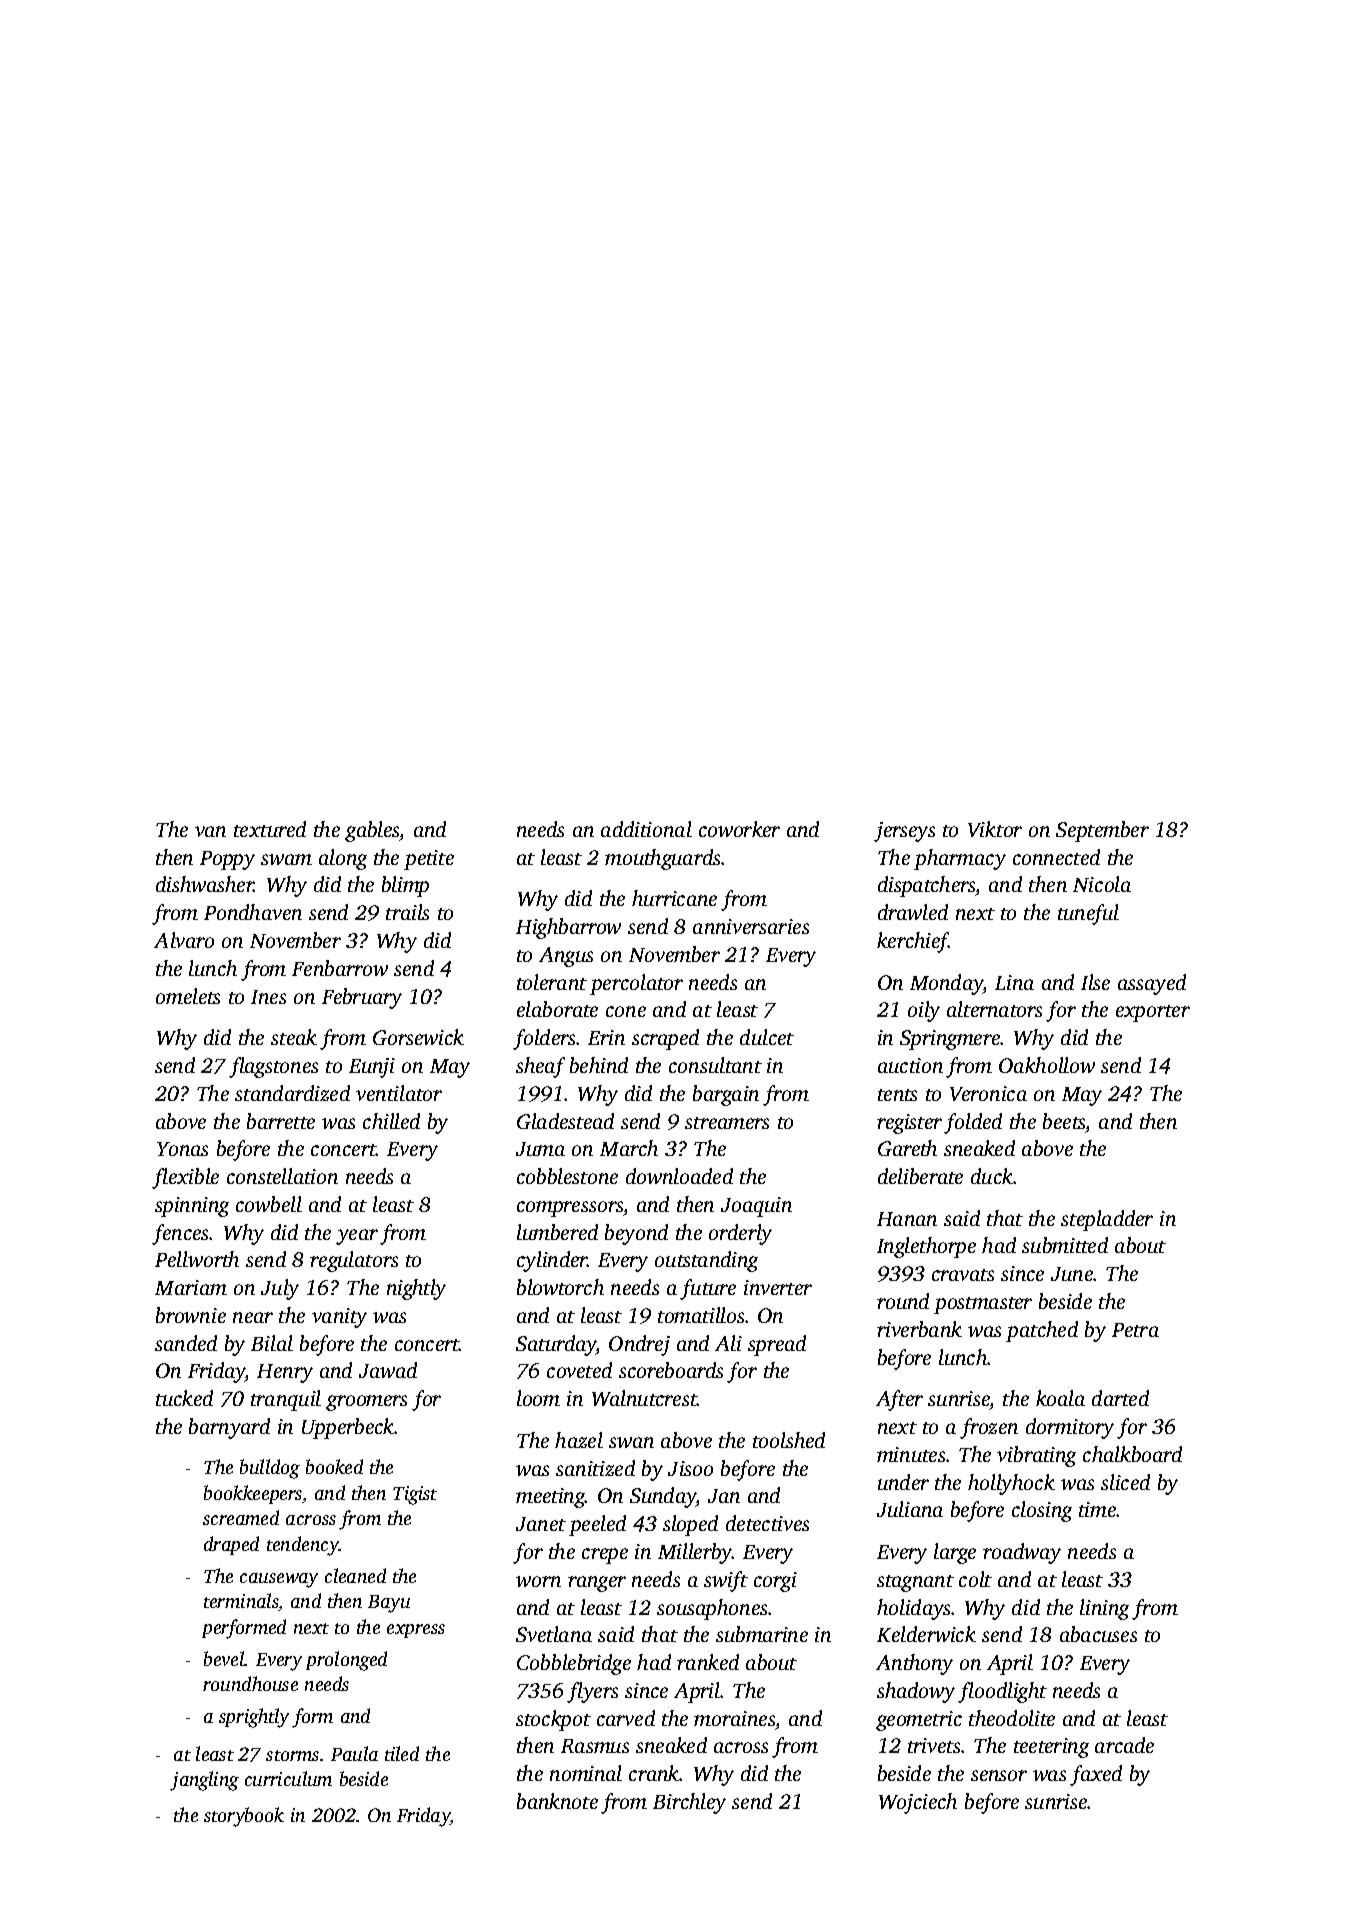 This screenshot has height=1908, width=1349. What do you see at coordinates (348, 1428) in the screenshot?
I see `Upperbeck` at bounding box center [348, 1428].
